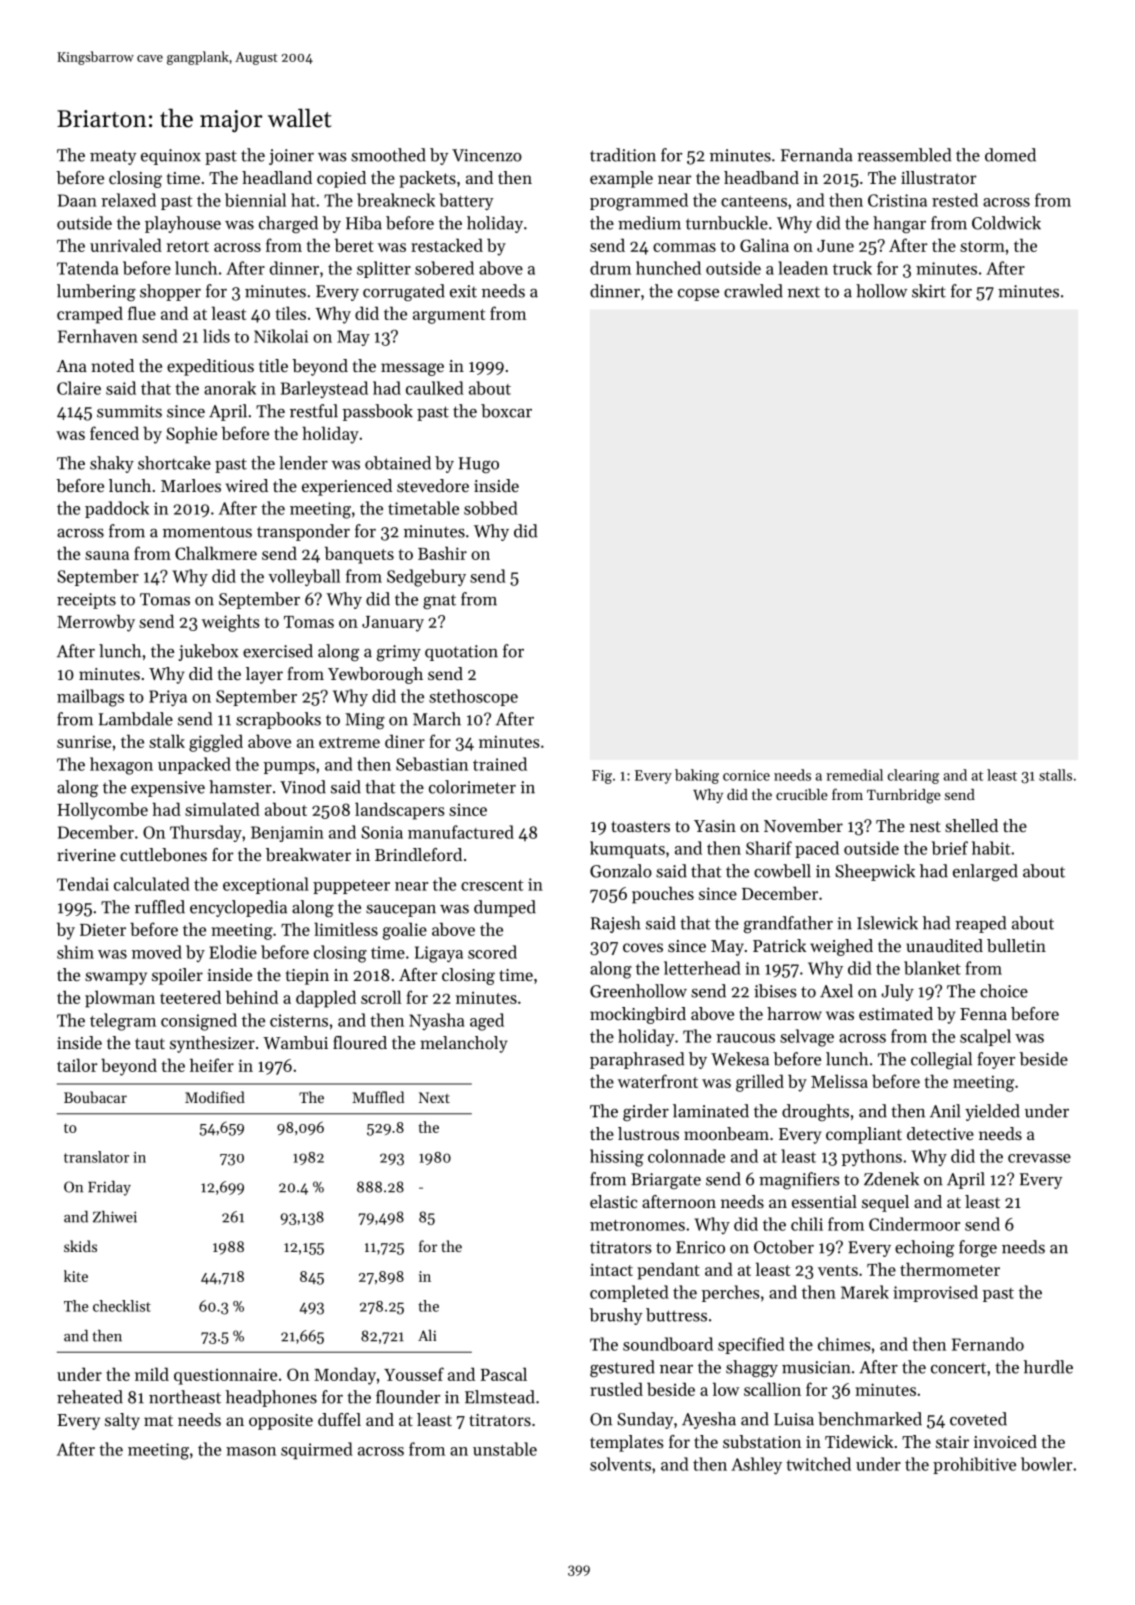 This image has height=1605, width=1135. What do you see at coordinates (466, 201) in the image?
I see `battery` at bounding box center [466, 201].
